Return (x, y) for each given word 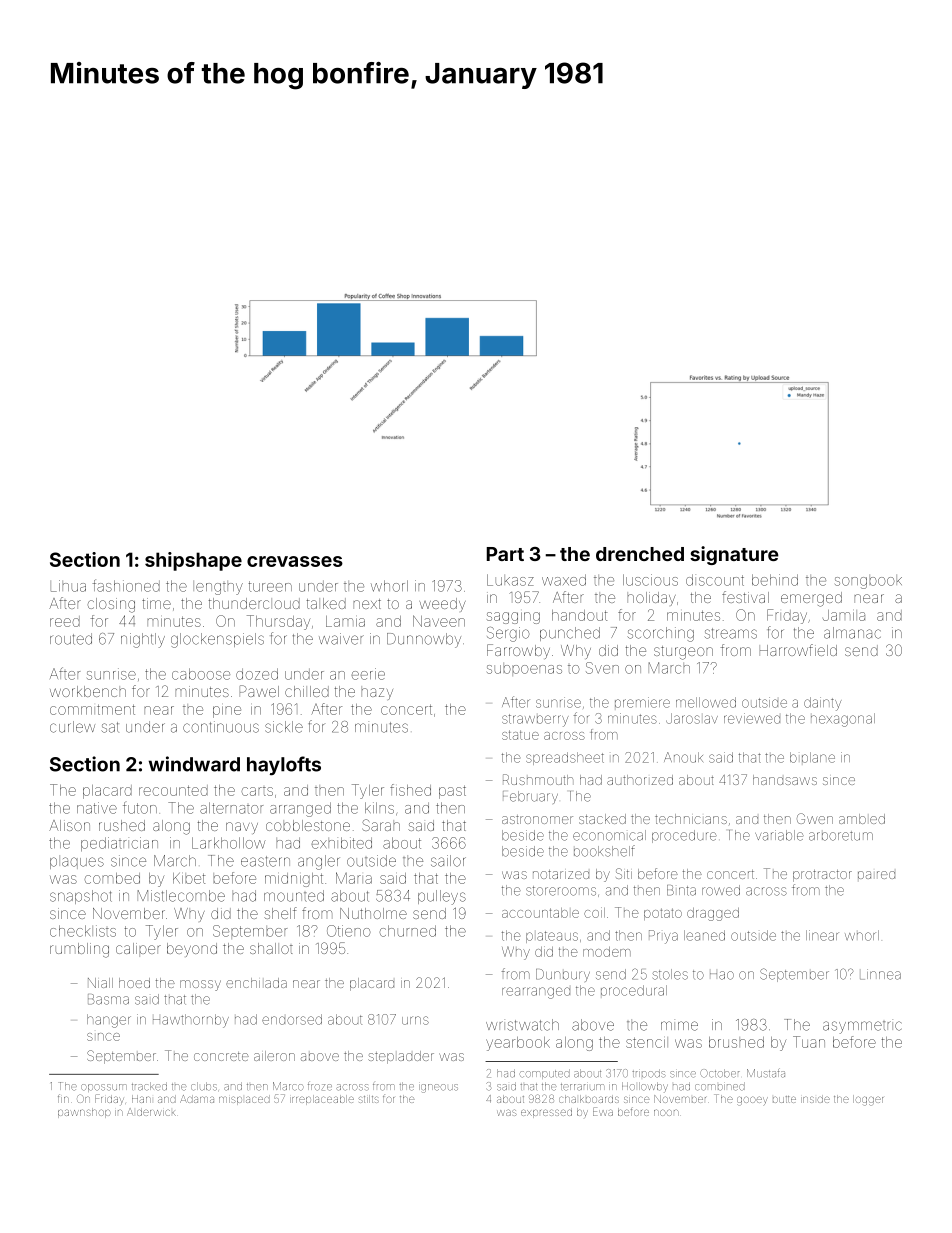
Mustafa (766, 1073)
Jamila (844, 615)
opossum (104, 1088)
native (97, 808)
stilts (369, 1099)
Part (505, 554)
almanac (852, 633)
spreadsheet (565, 758)
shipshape (193, 561)
